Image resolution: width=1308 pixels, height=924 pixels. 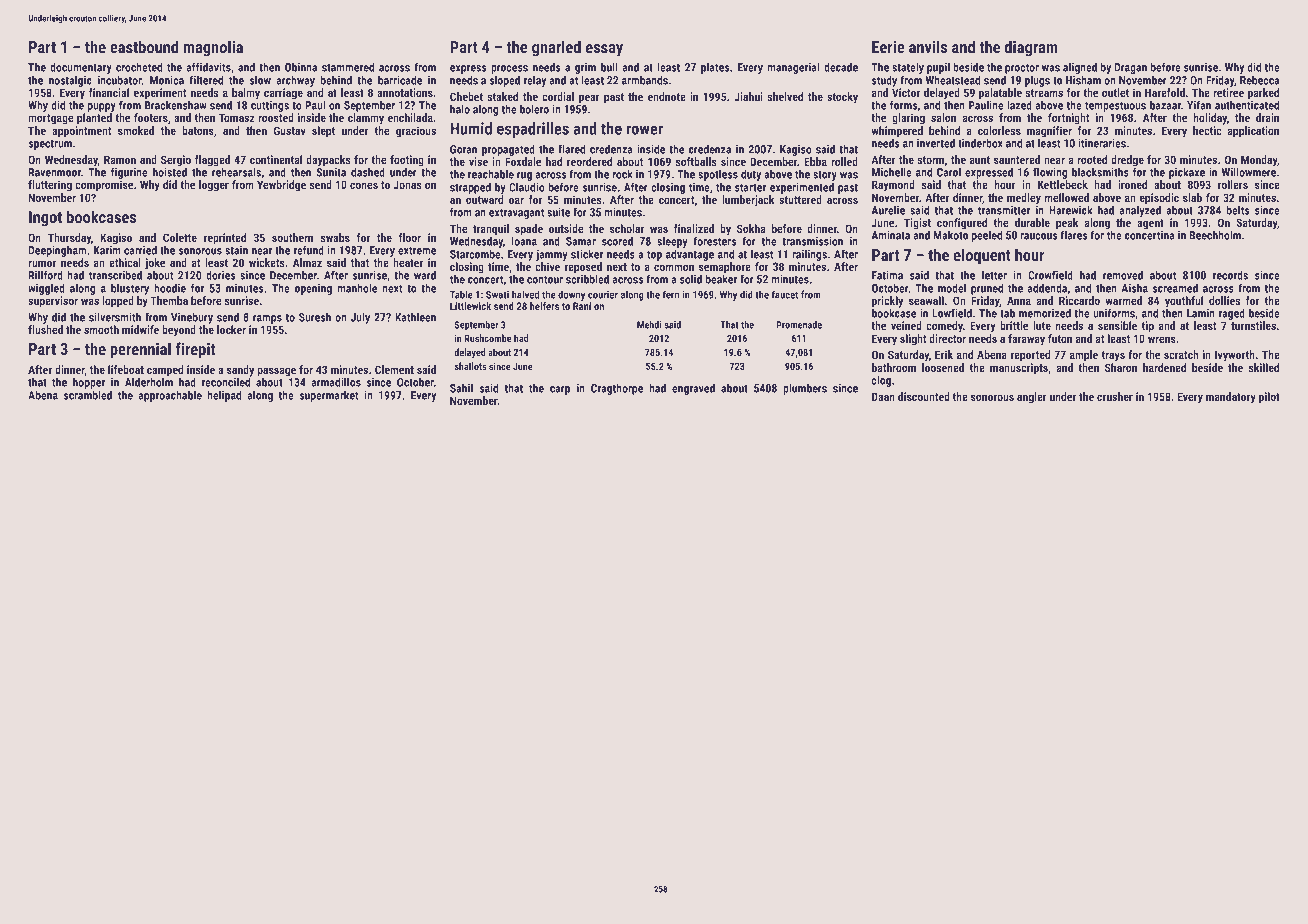 I want to click on fern, so click(x=670, y=294).
